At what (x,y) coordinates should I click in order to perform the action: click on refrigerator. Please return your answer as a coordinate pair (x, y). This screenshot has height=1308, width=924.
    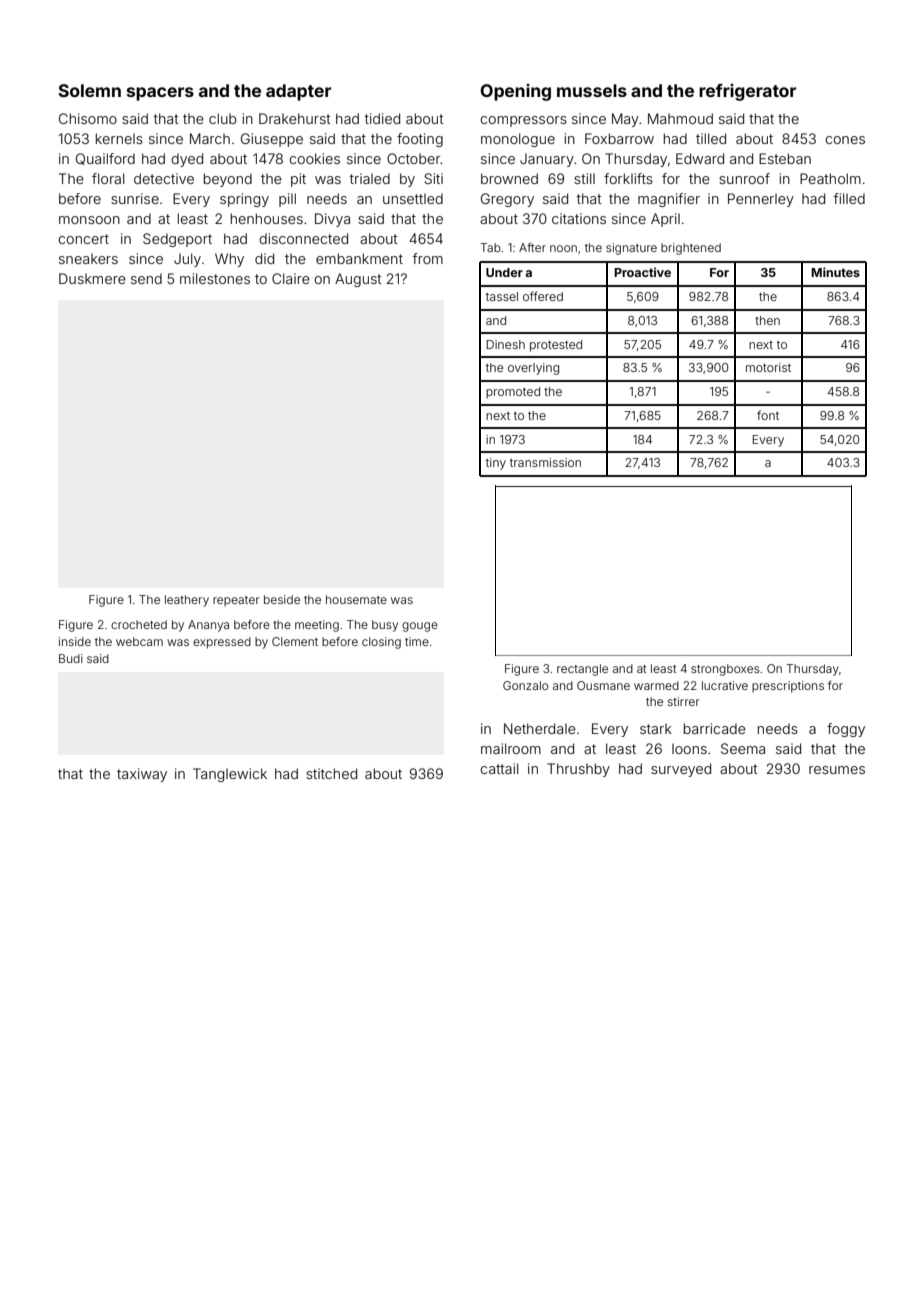
    Looking at the image, I should click on (747, 92).
